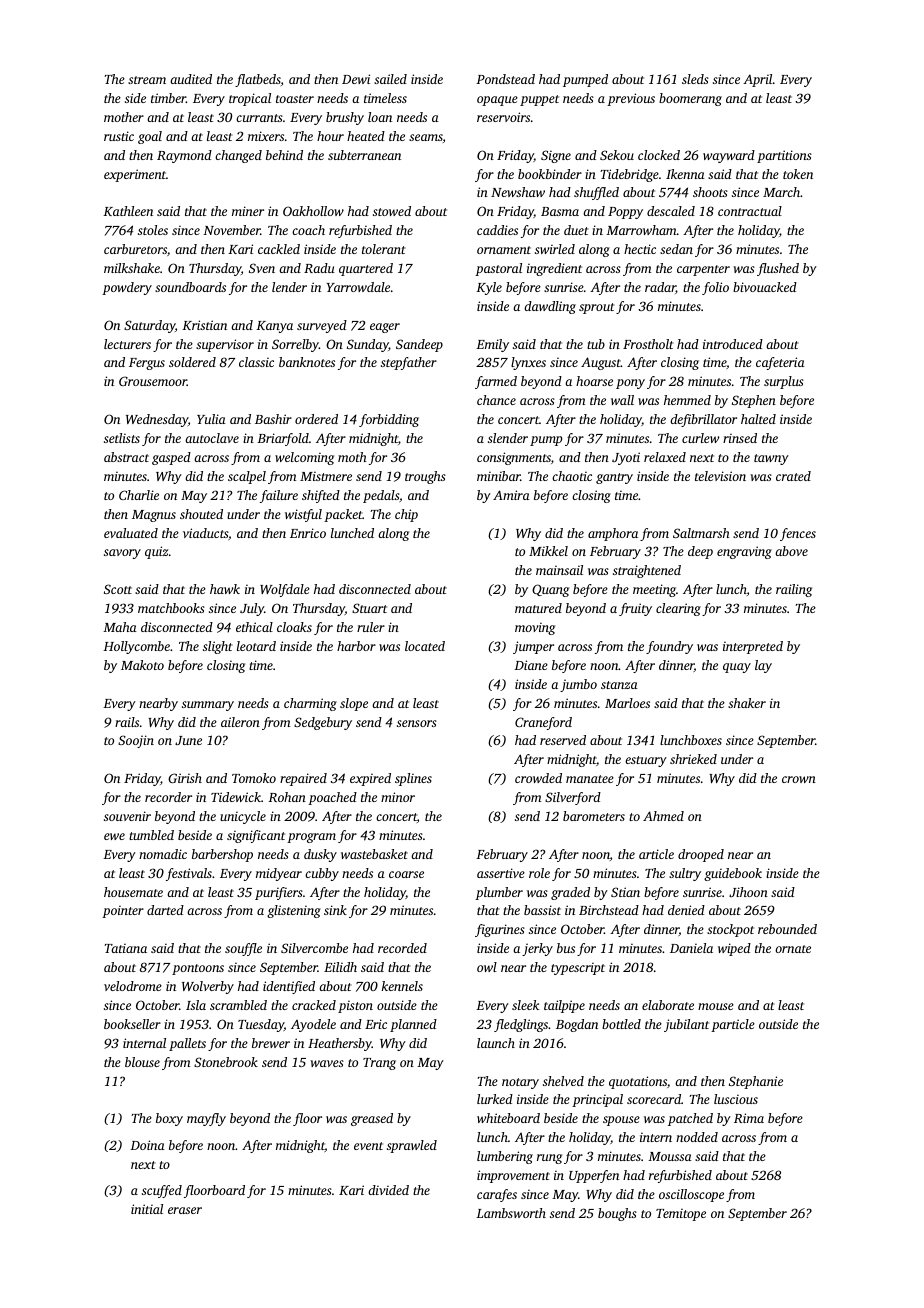  Describe the element at coordinates (364, 155) in the screenshot. I see `subterranean` at that location.
